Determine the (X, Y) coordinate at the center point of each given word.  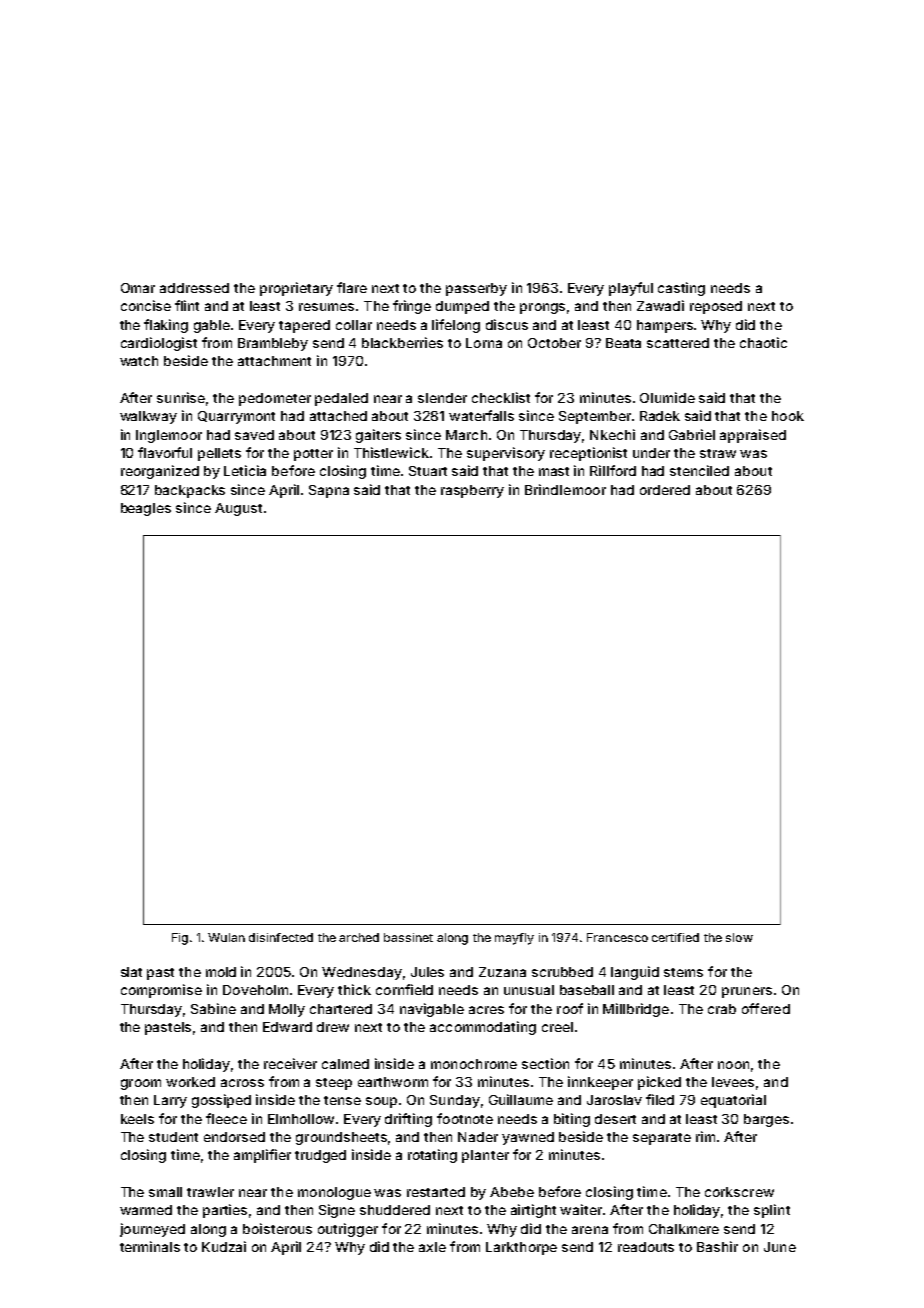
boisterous (277, 1228)
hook (788, 416)
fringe (412, 307)
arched (359, 937)
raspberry (472, 491)
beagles (146, 509)
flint (187, 305)
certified (675, 937)
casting (681, 289)
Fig (180, 939)
